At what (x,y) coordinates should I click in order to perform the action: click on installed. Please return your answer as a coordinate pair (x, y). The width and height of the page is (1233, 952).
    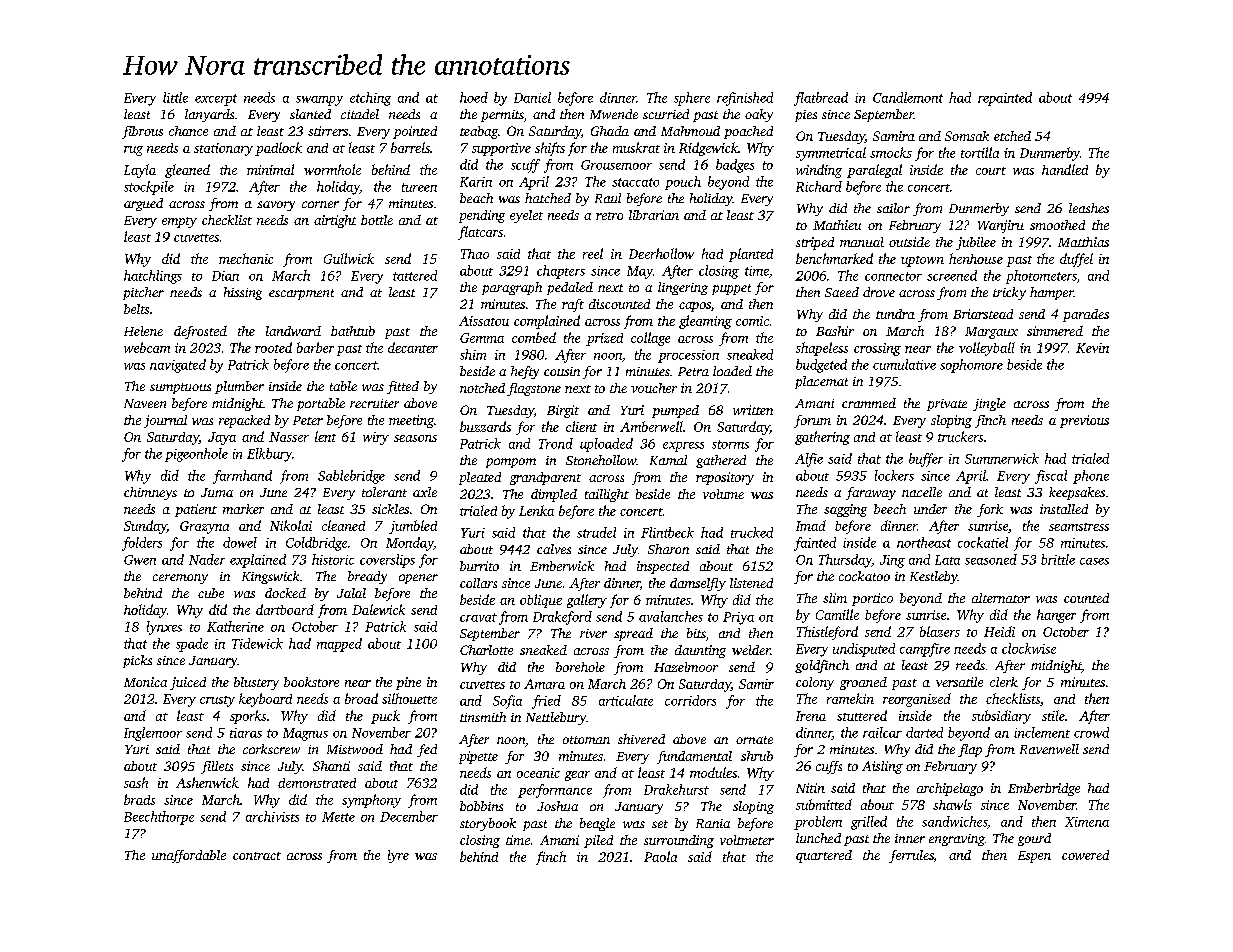
    Looking at the image, I should click on (1064, 509).
